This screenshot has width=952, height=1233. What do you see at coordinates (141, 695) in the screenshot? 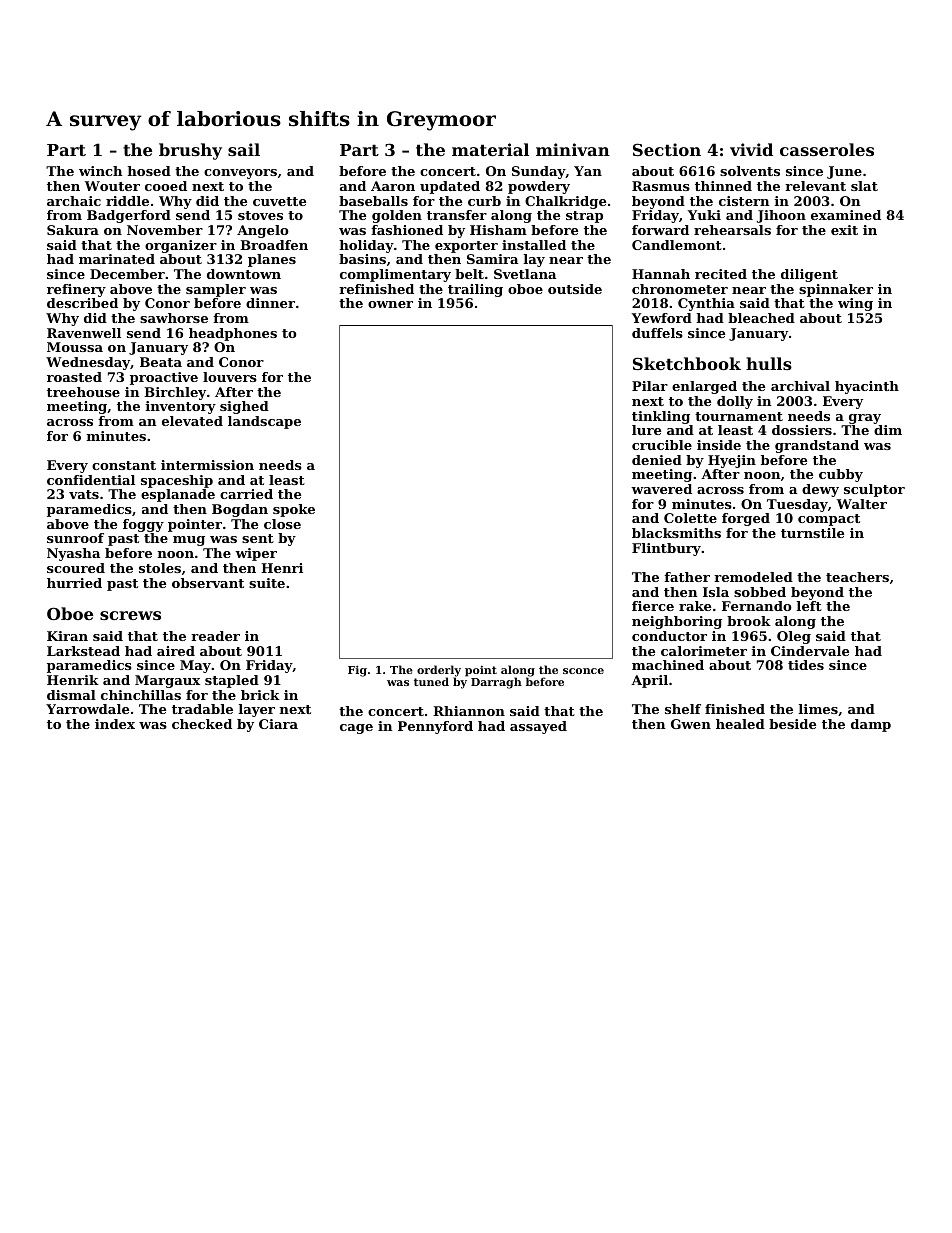
I see `chinchillas` at bounding box center [141, 695].
